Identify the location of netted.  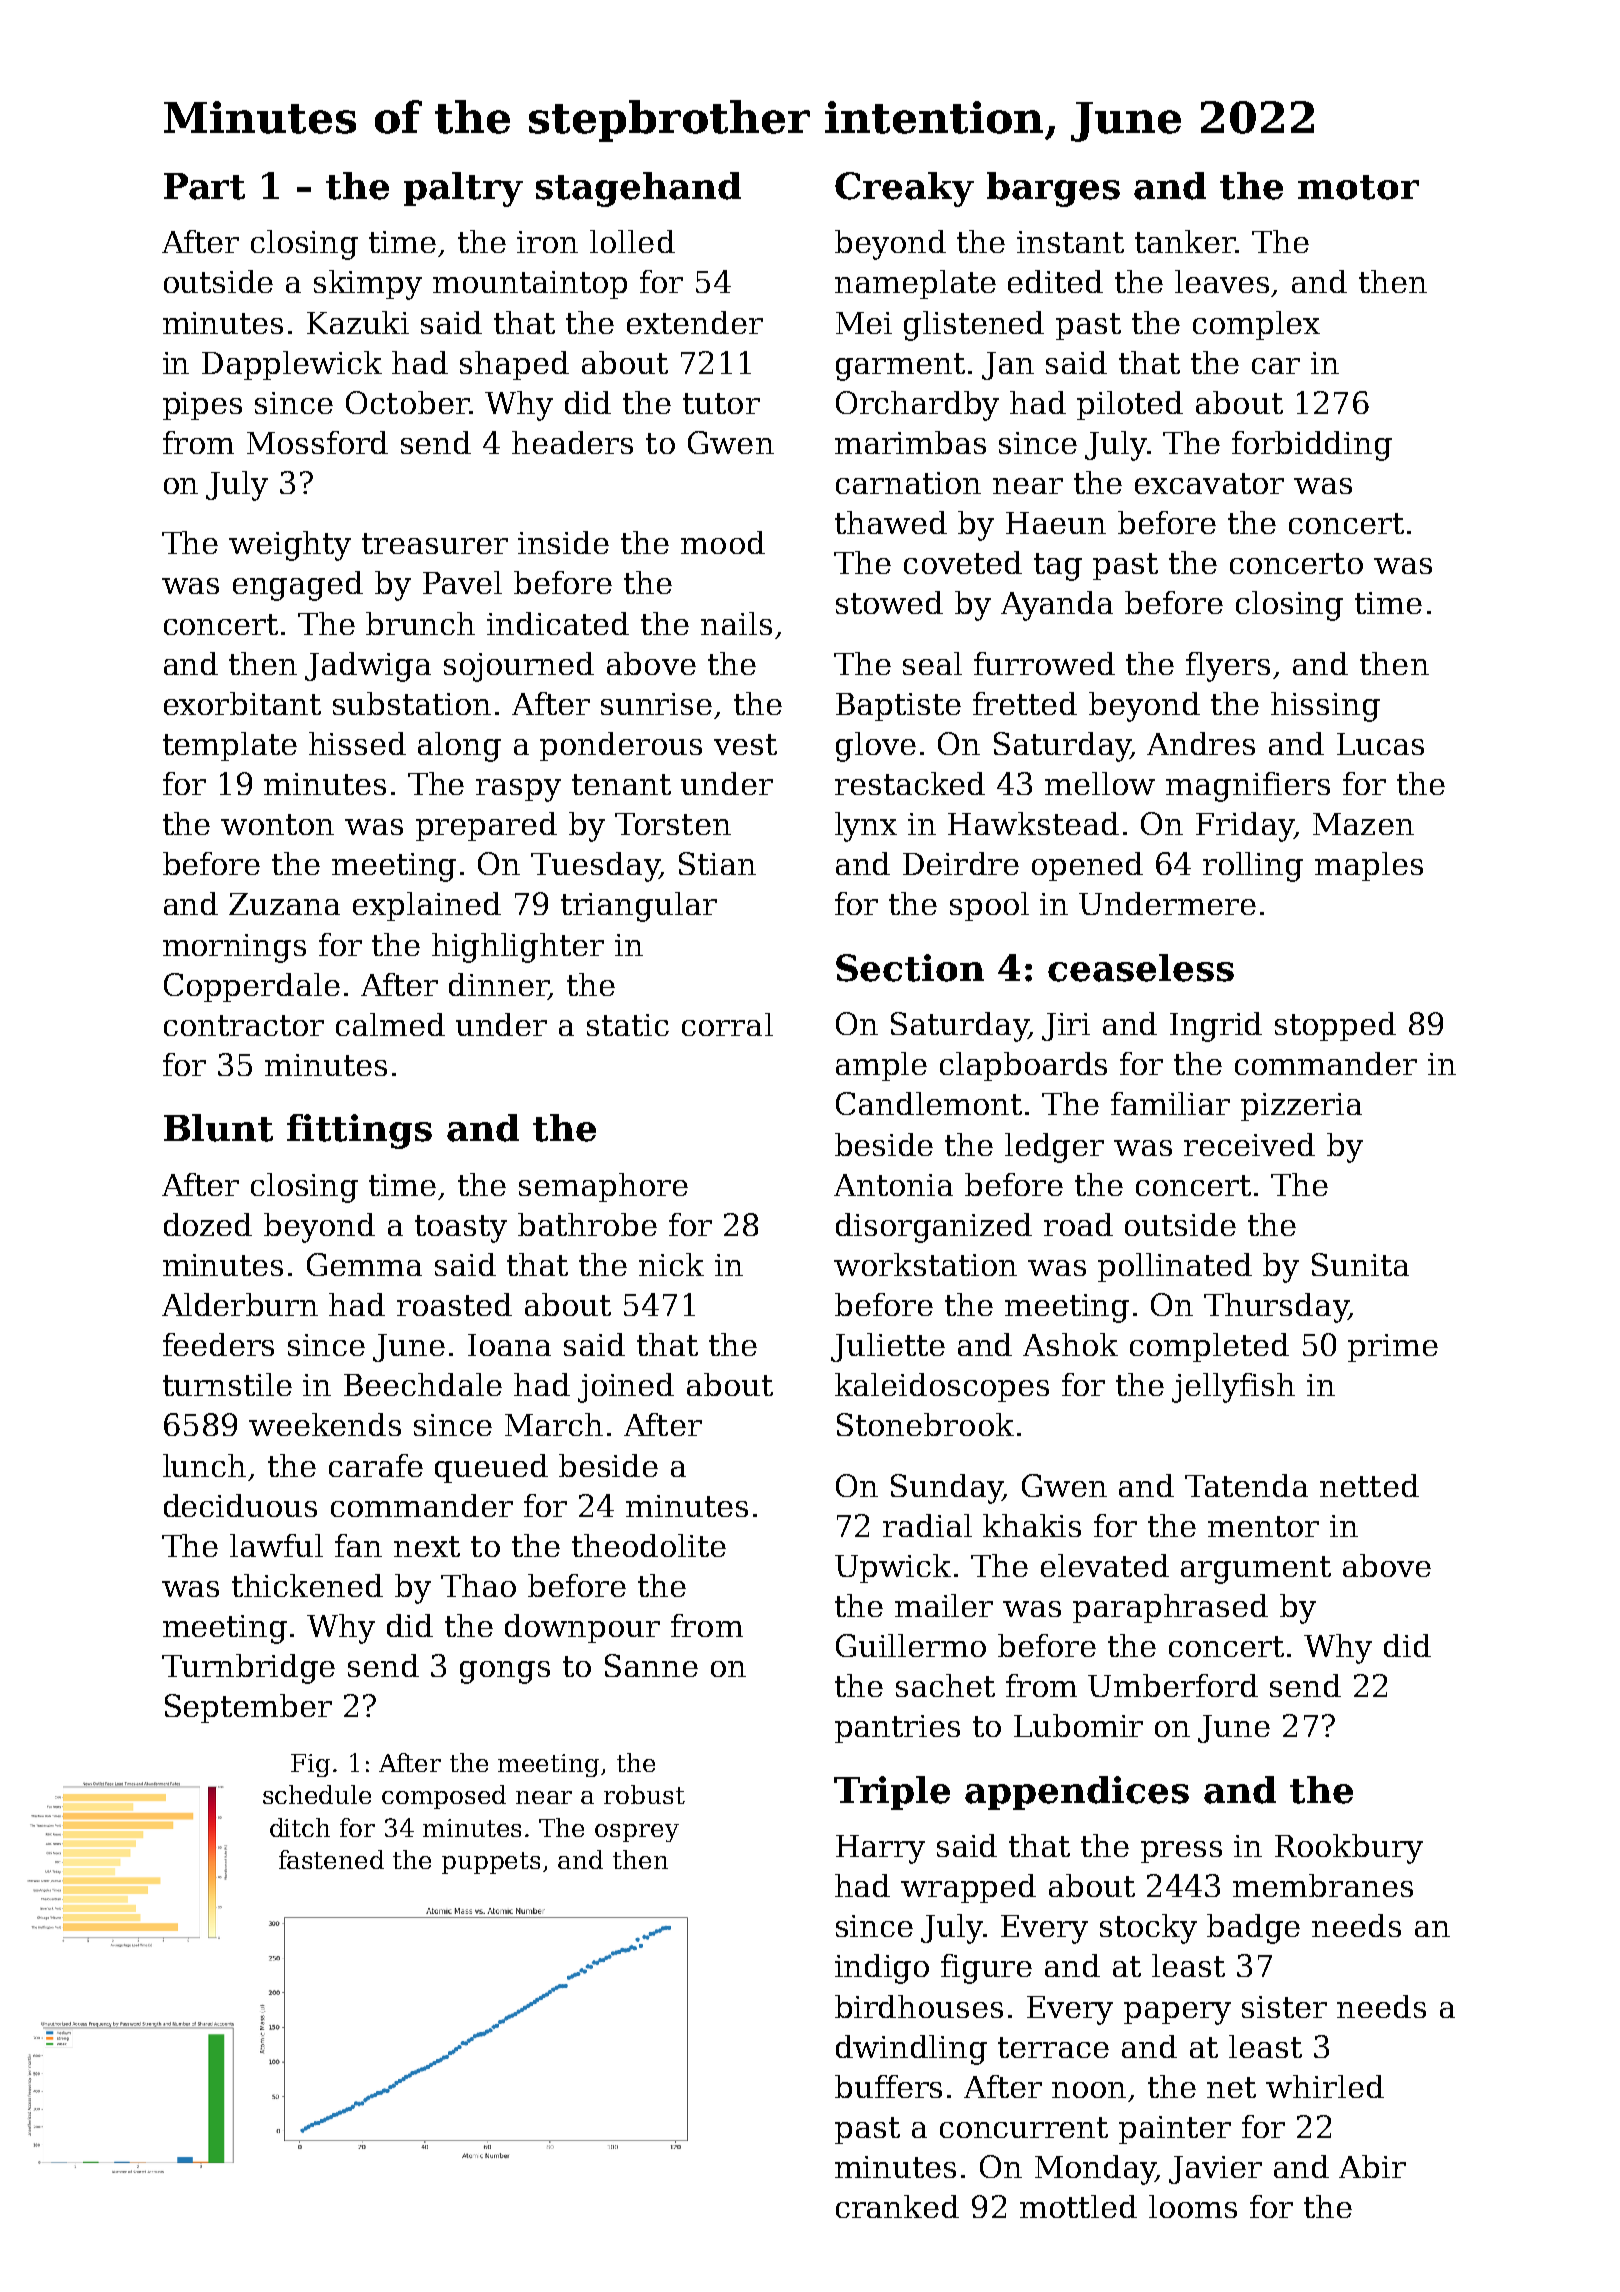
(1369, 1485).
